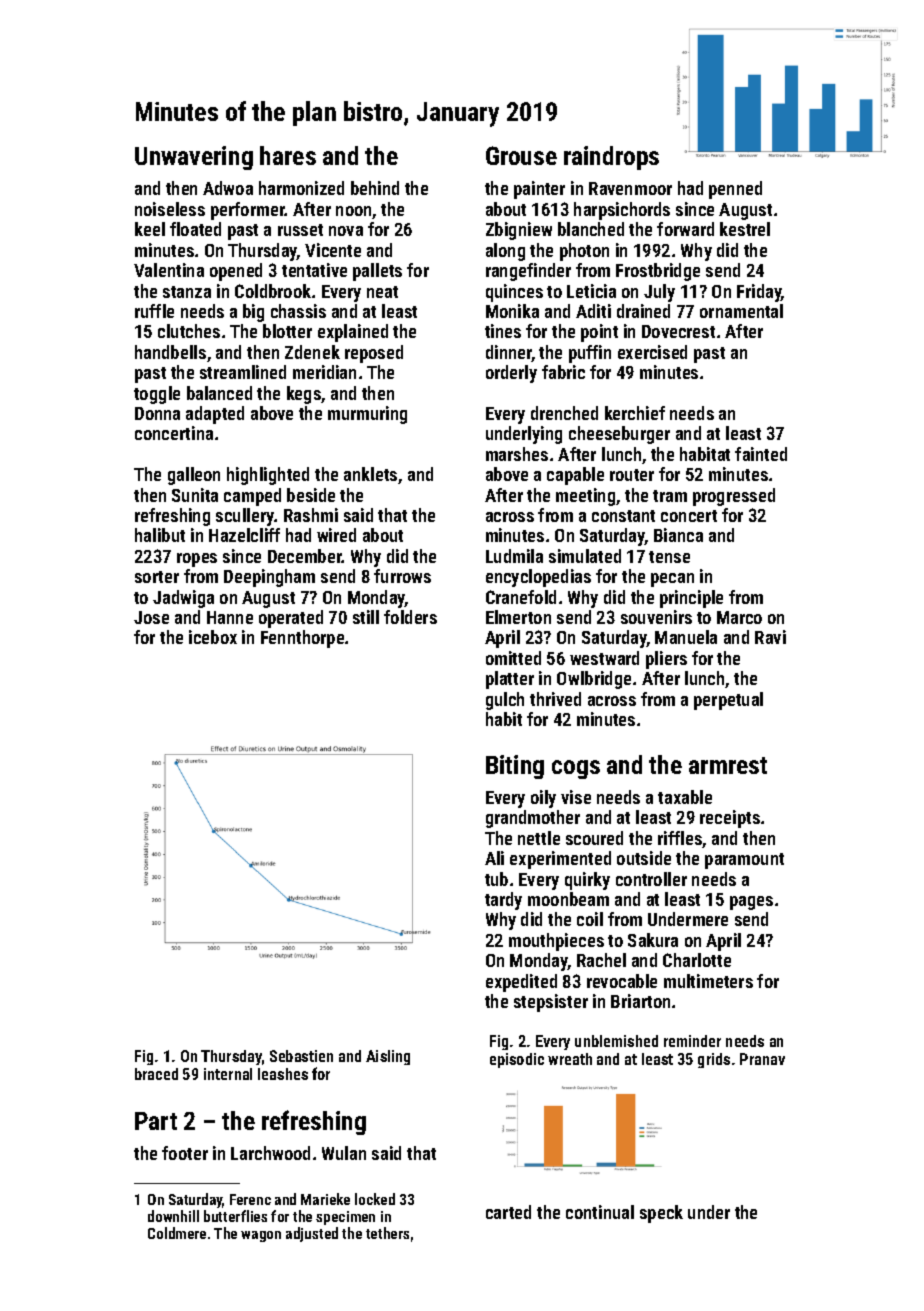 The image size is (924, 1311). What do you see at coordinates (187, 292) in the screenshot?
I see `stanza` at bounding box center [187, 292].
